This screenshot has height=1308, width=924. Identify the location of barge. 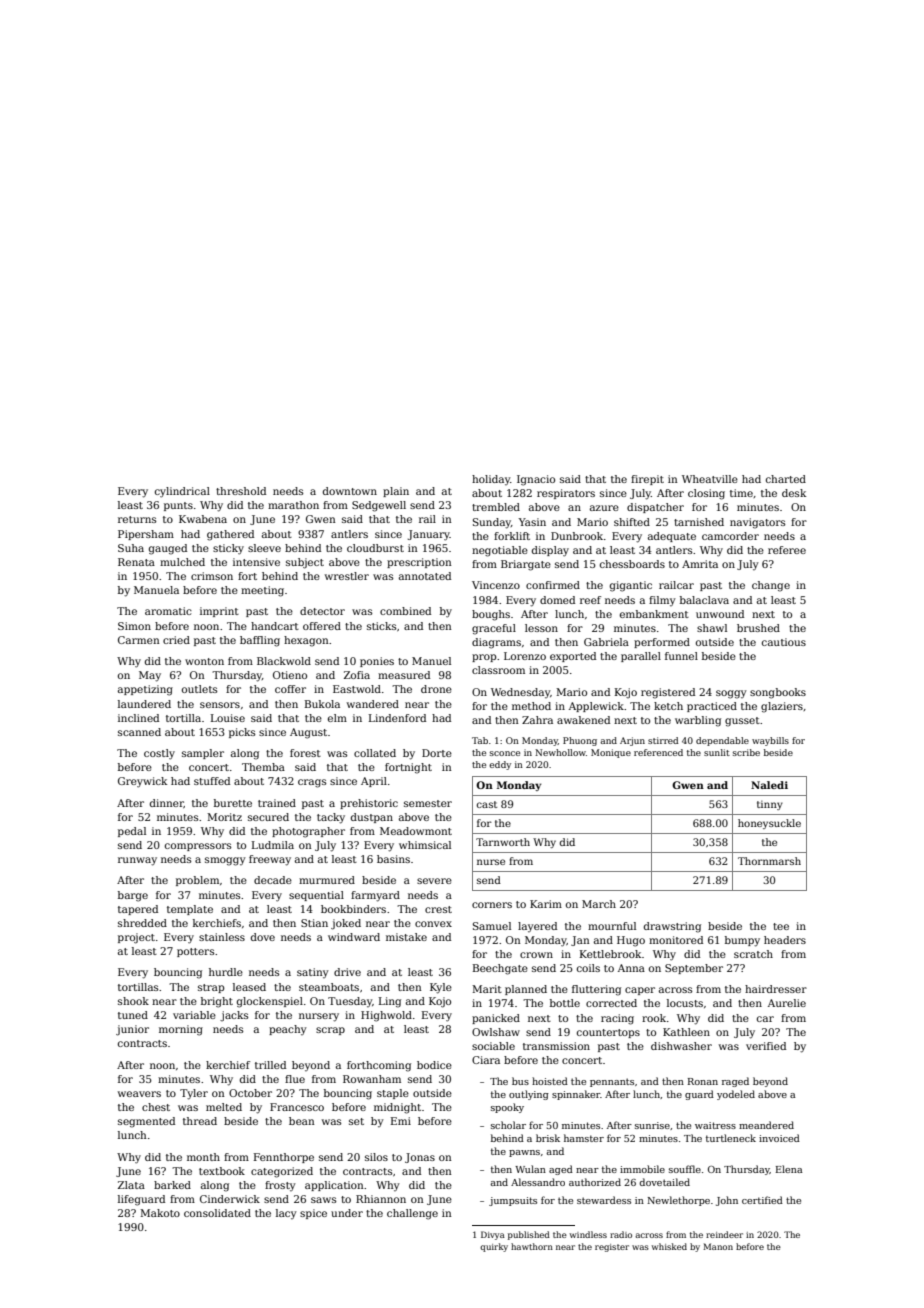
(133, 896).
